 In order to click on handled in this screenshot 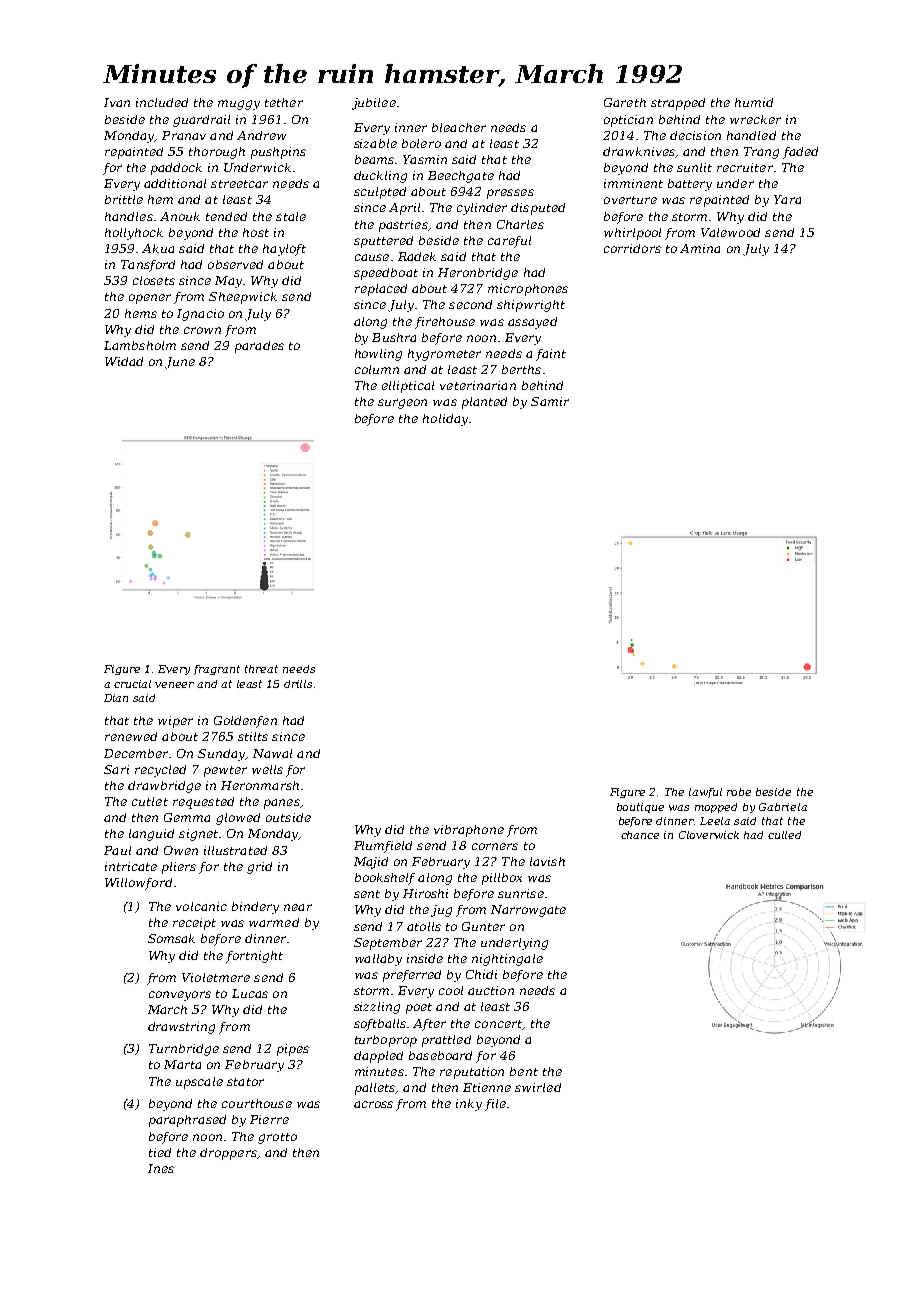, I will do `click(751, 135)`.
